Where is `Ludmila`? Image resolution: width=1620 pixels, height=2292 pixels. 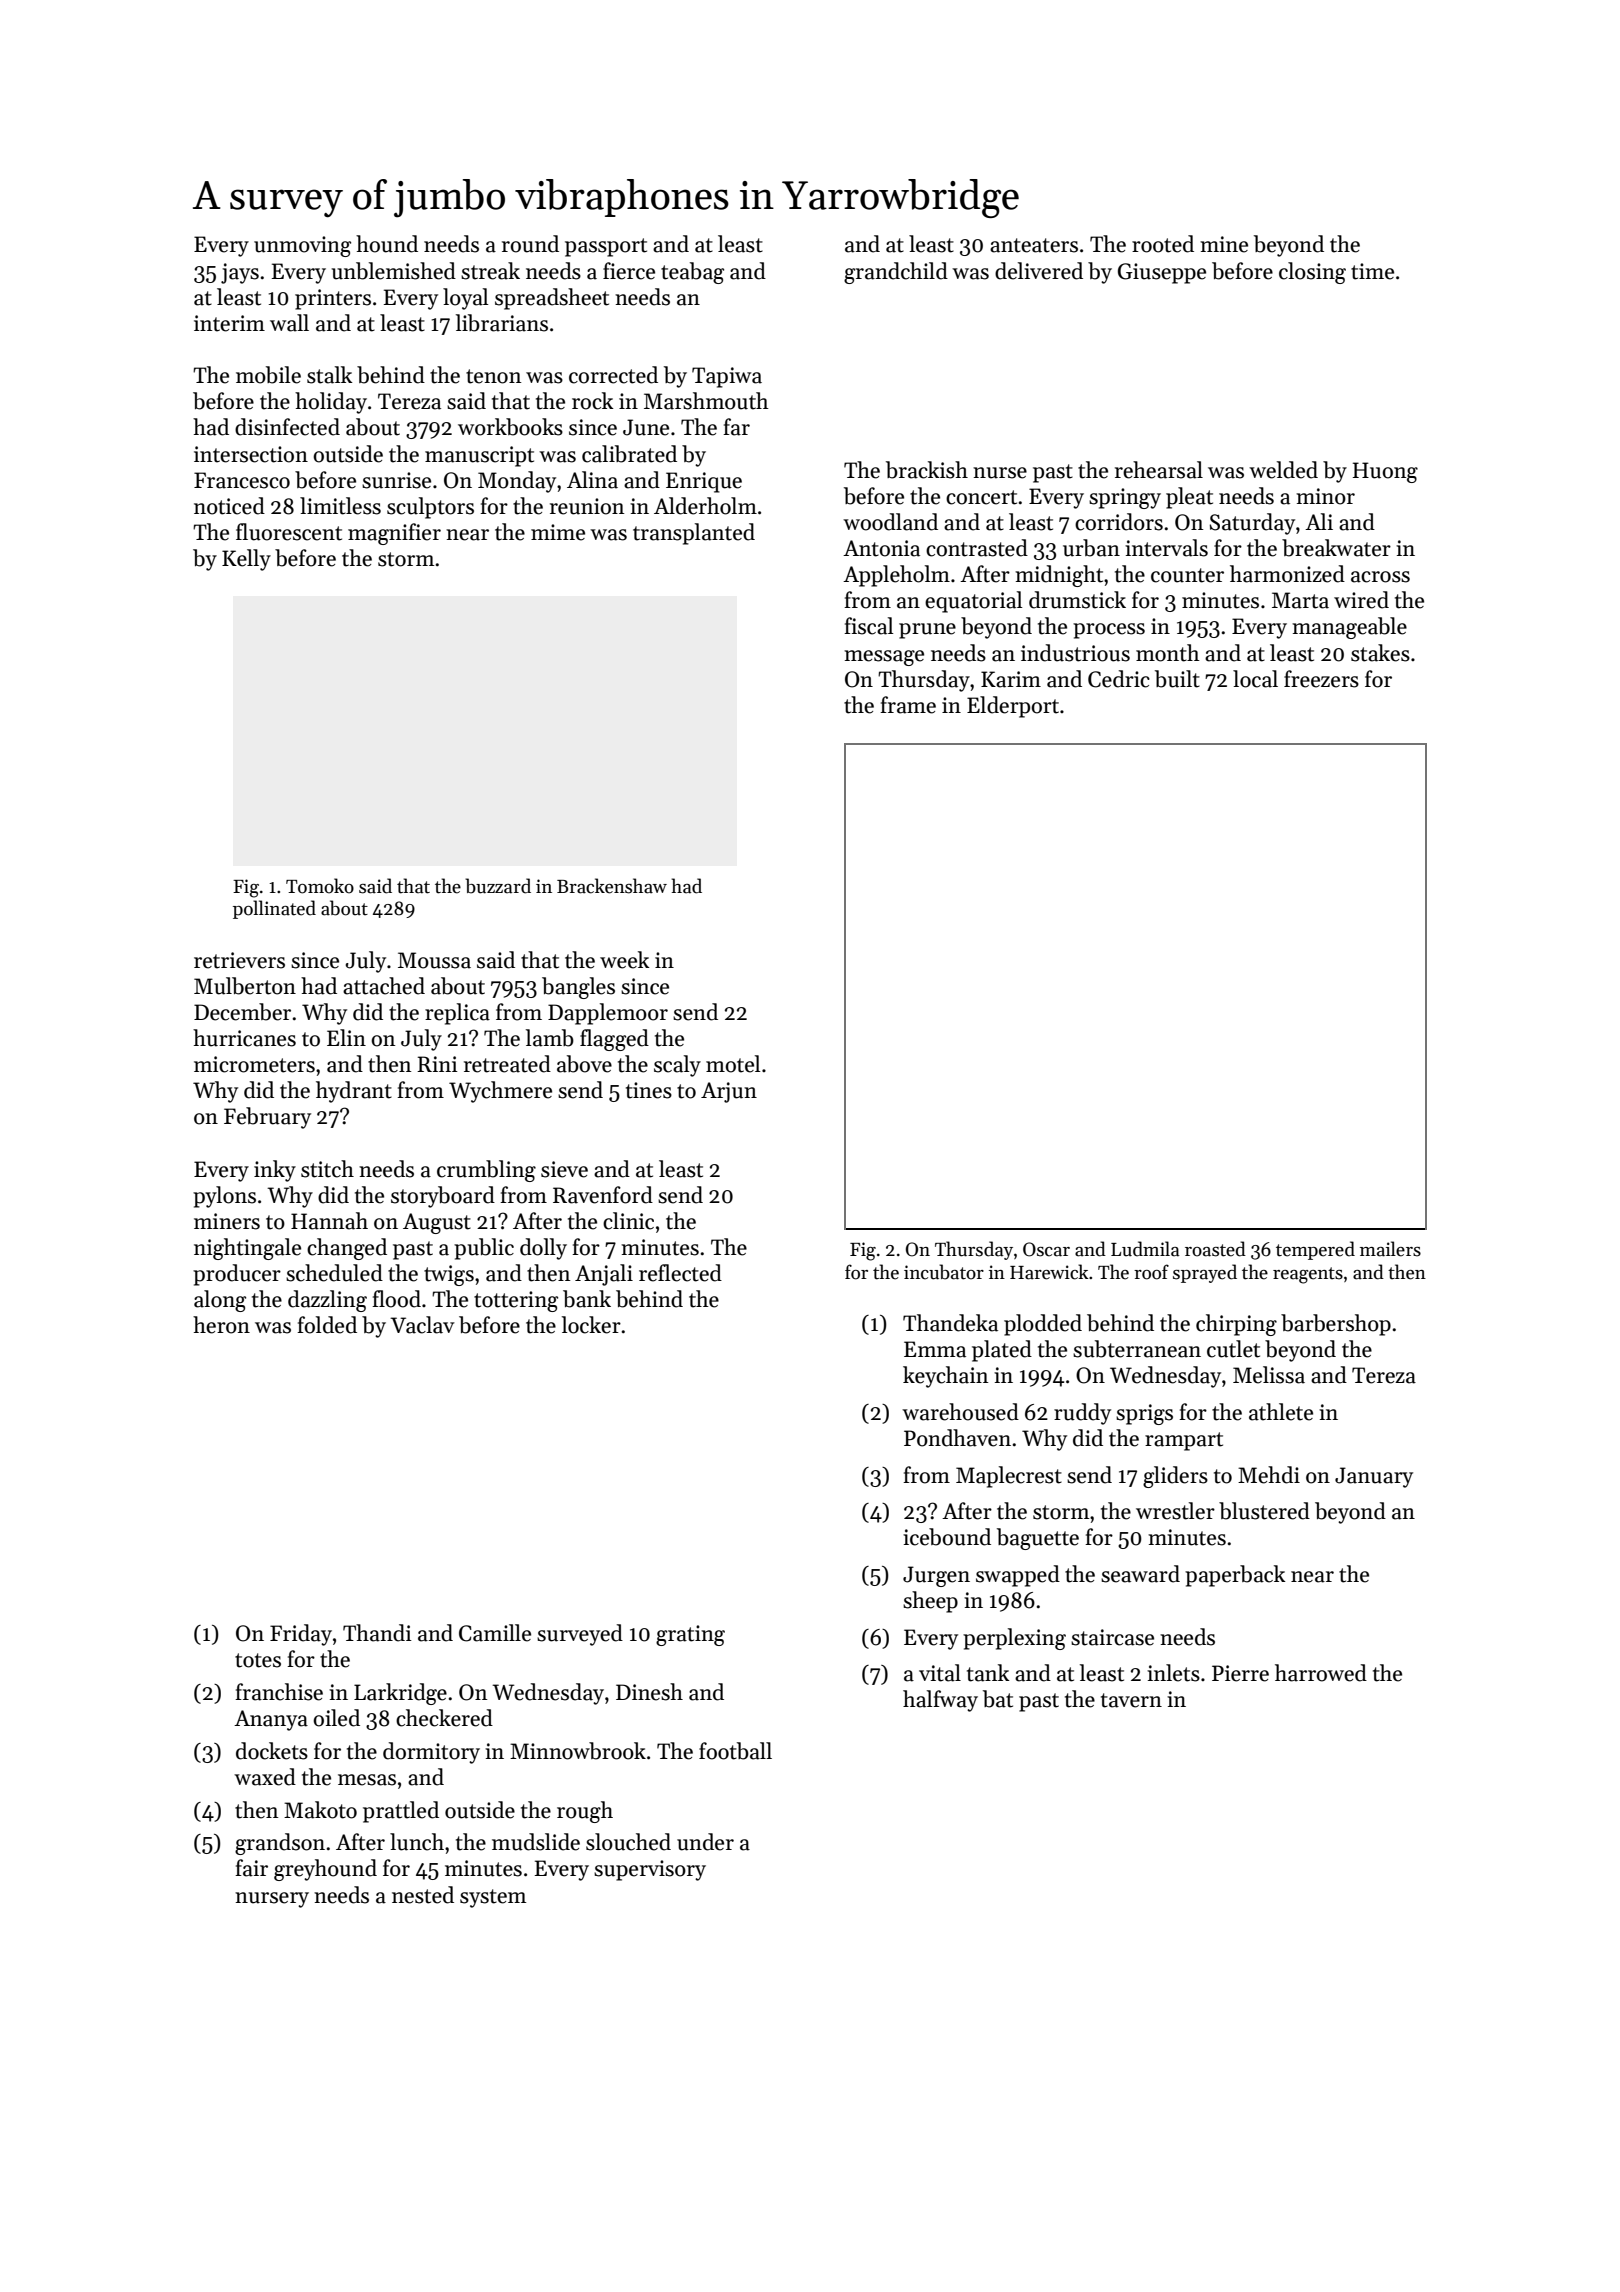
Ludmila is located at coordinates (1145, 1249).
